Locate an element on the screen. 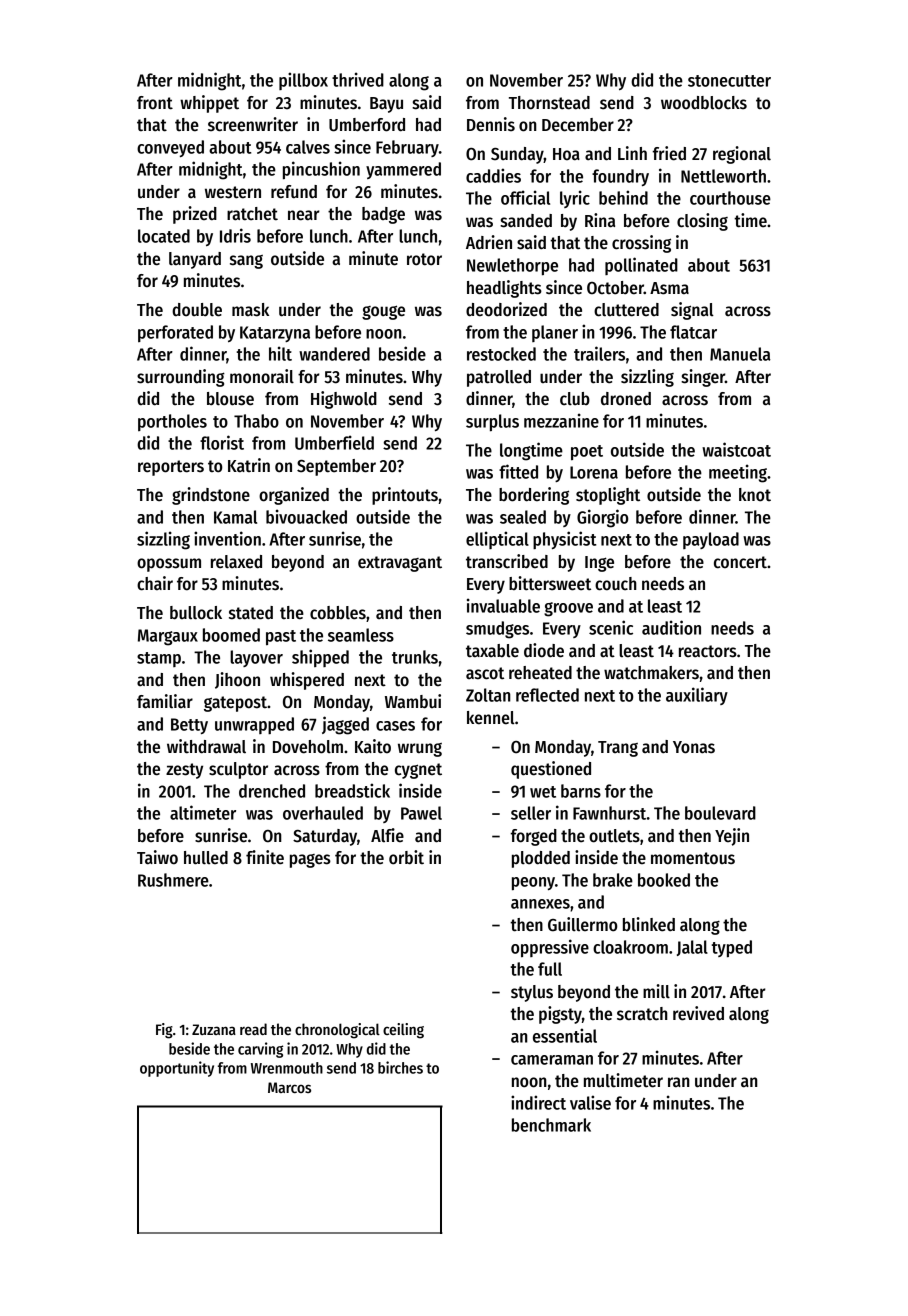  benchmark is located at coordinates (551, 1125).
